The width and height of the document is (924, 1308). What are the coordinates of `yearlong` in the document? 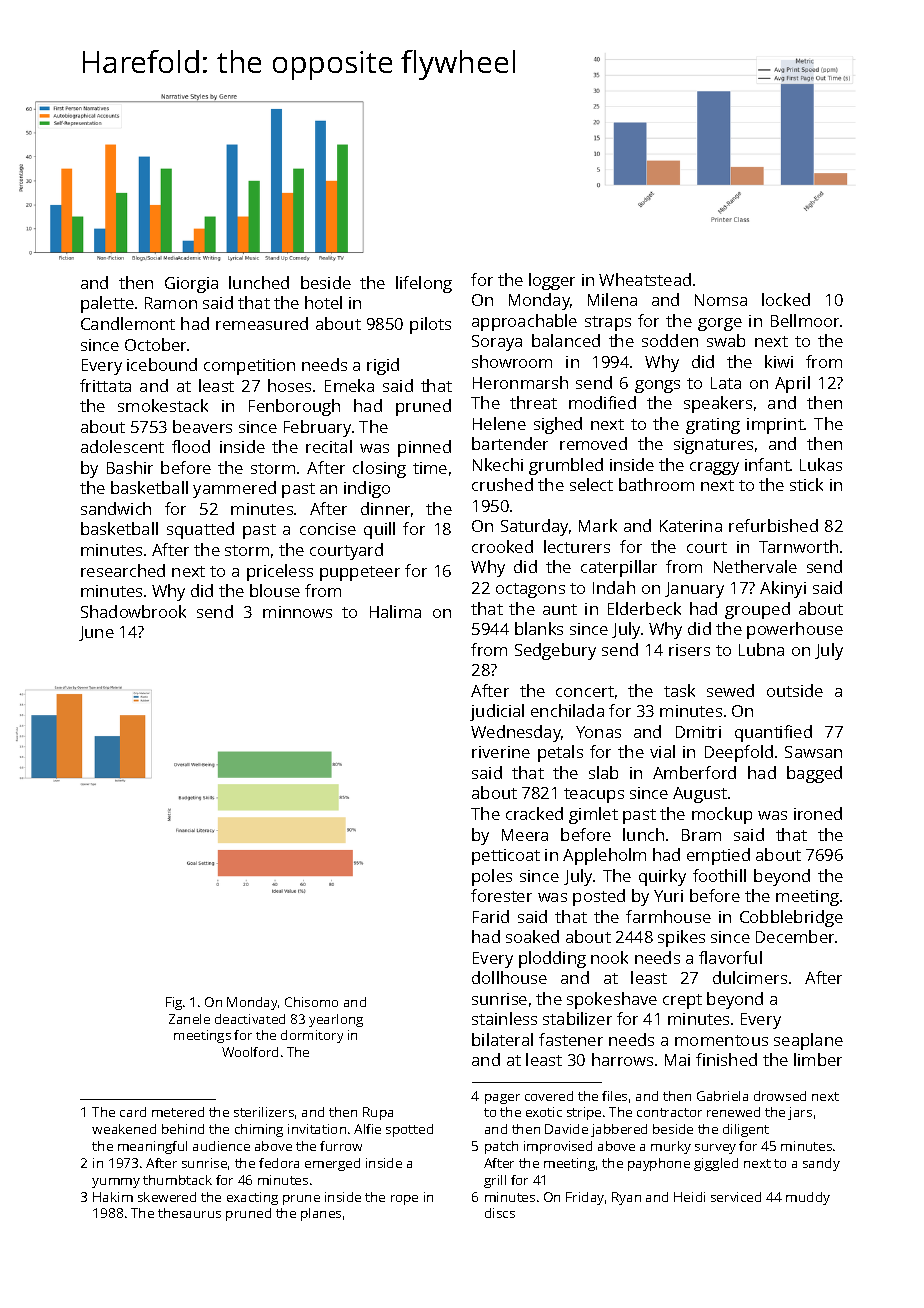 It's located at (336, 1020).
